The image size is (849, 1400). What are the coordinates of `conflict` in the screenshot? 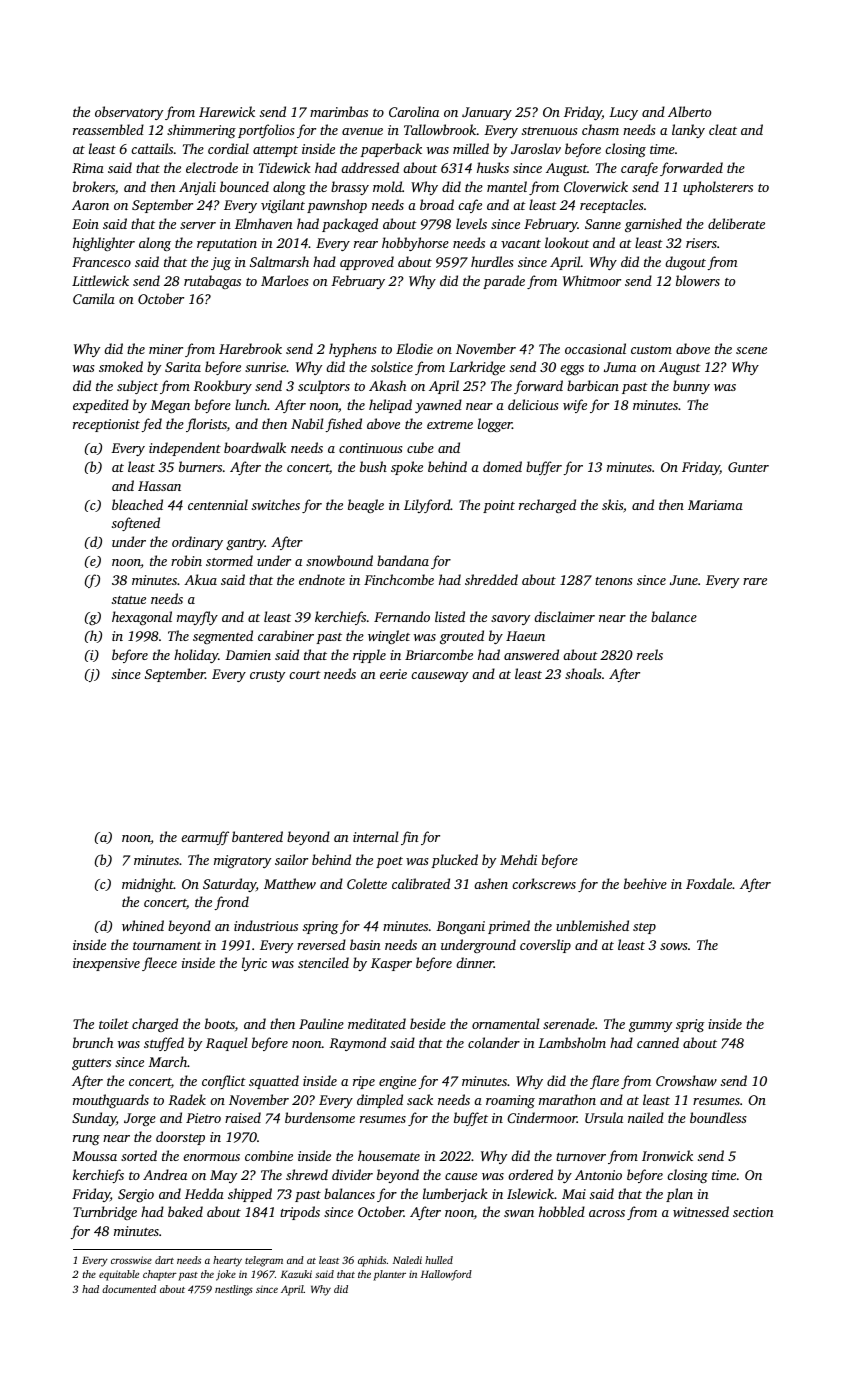 It's located at (224, 1082).
